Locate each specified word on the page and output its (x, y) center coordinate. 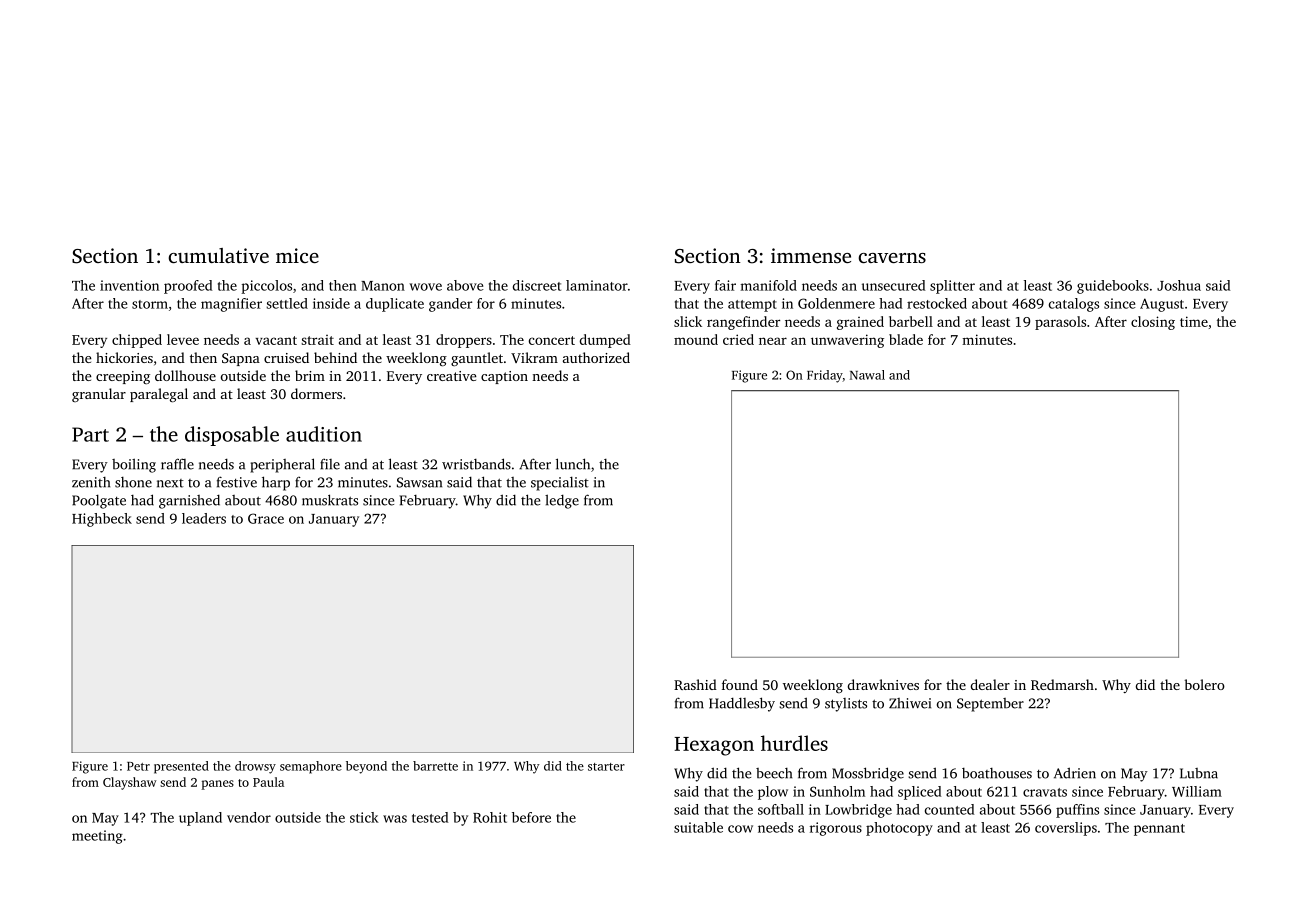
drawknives (883, 684)
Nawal (867, 375)
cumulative (218, 255)
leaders (204, 518)
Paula (268, 782)
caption (504, 377)
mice (297, 255)
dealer (990, 684)
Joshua (1179, 285)
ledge (562, 501)
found (740, 684)
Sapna (241, 359)
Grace (266, 518)
